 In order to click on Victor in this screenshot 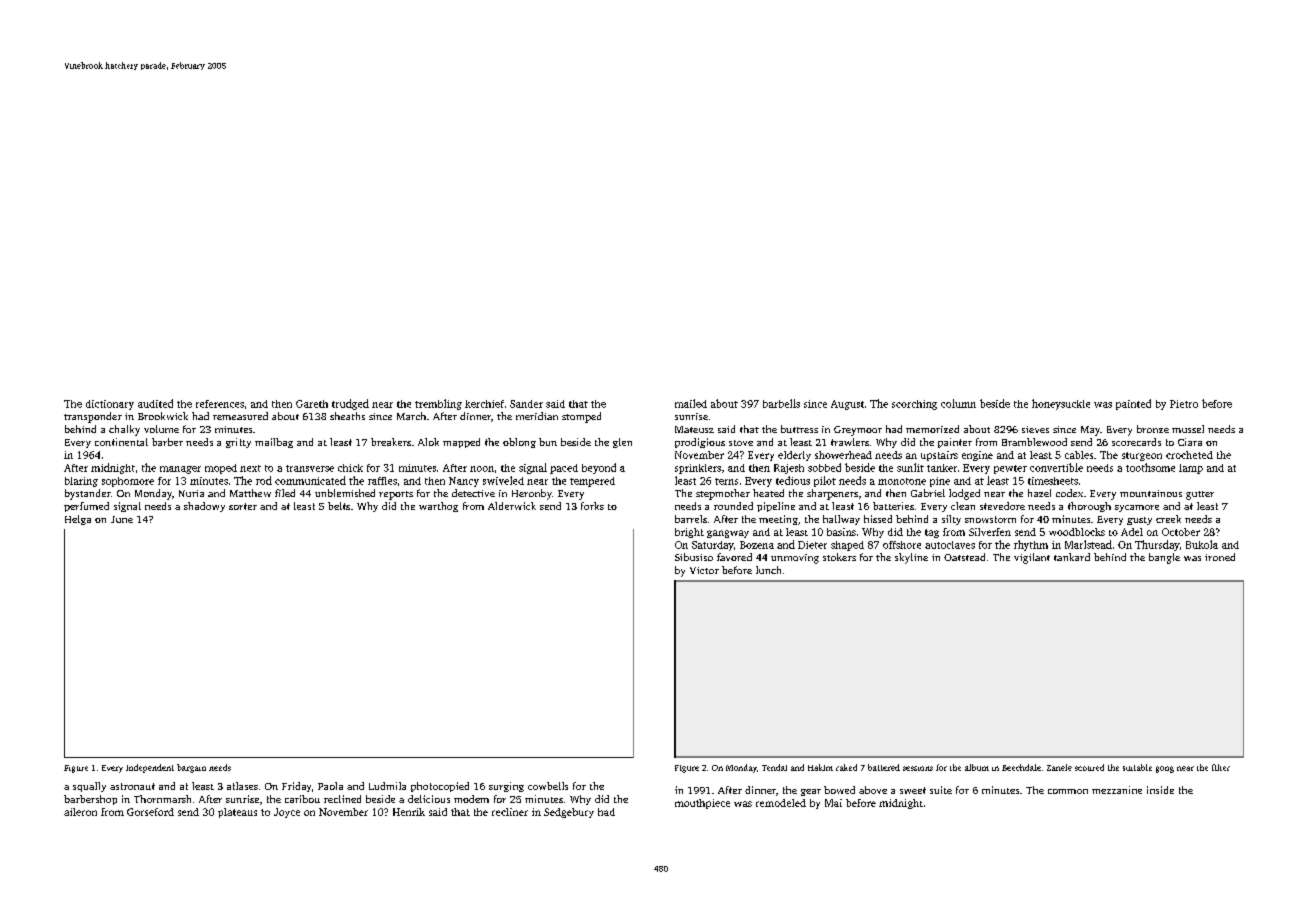, I will do `click(704, 570)`.
